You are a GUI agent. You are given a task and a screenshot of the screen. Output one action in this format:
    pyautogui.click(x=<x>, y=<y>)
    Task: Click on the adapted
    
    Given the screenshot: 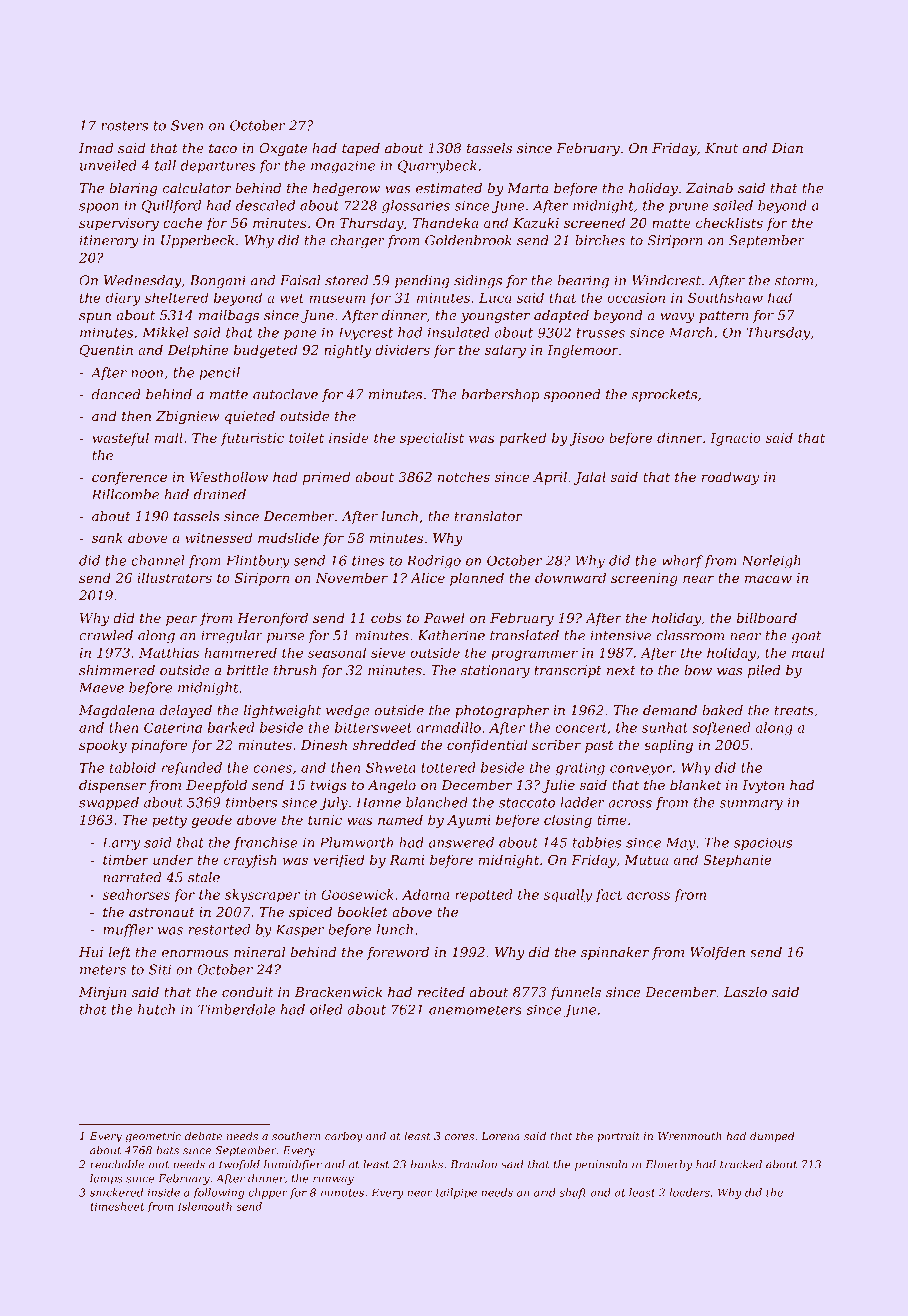 What is the action you would take?
    pyautogui.click(x=561, y=316)
